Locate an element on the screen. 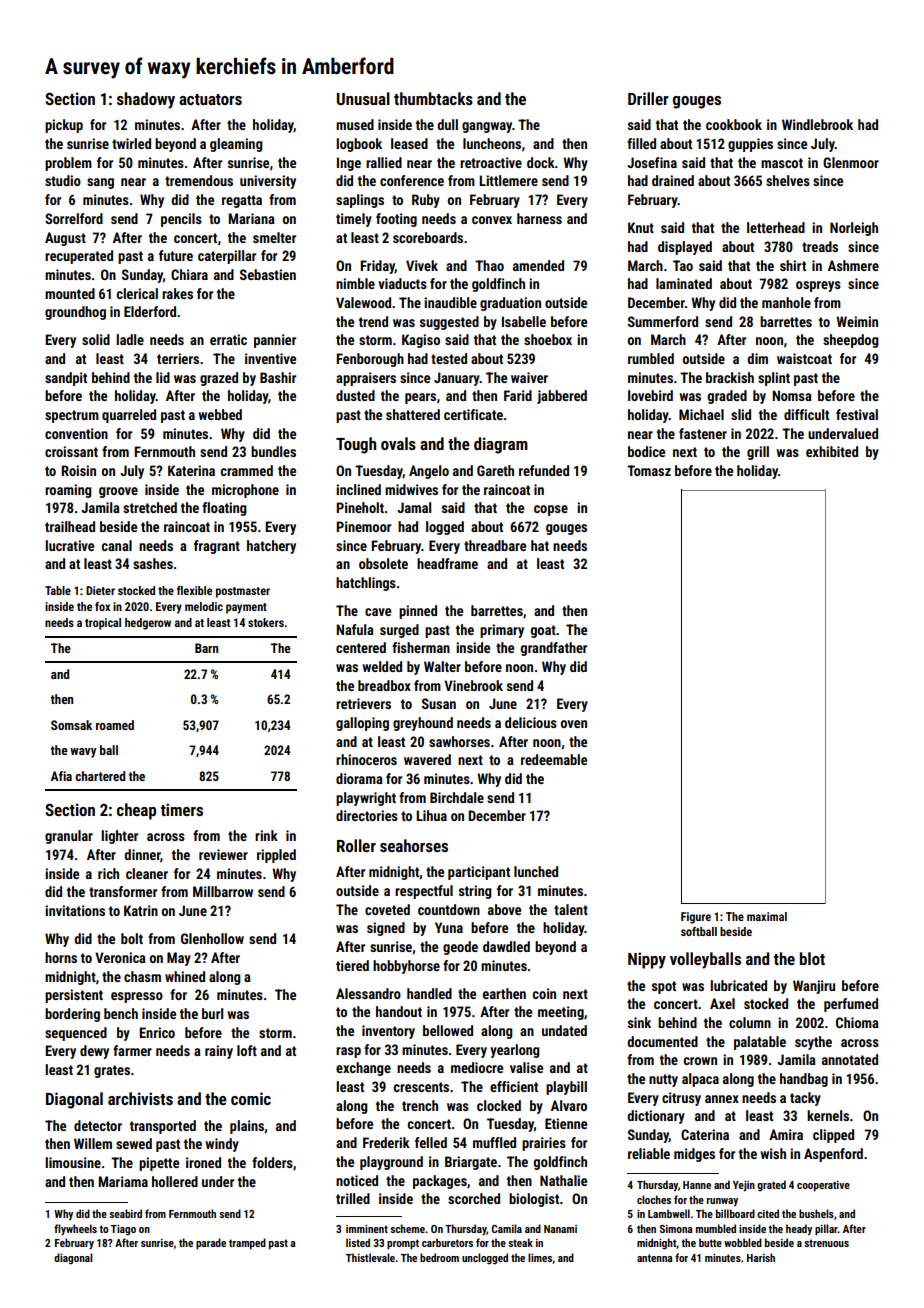  Somsak is located at coordinates (71, 725).
